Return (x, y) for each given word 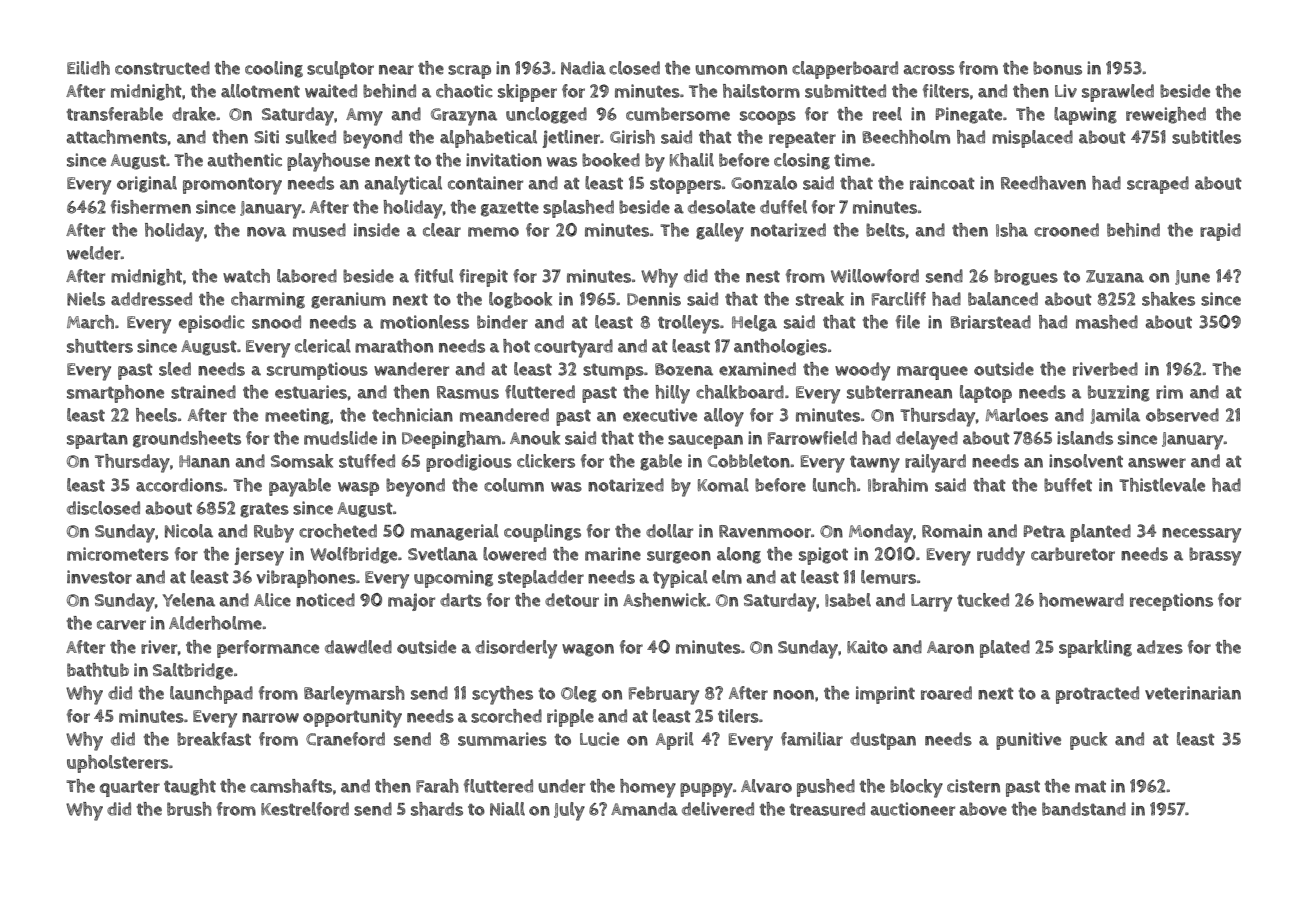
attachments (116, 137)
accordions (179, 485)
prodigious (469, 463)
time (852, 160)
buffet (1068, 485)
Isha (1012, 230)
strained (203, 392)
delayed (927, 440)
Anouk (535, 438)
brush (189, 809)
